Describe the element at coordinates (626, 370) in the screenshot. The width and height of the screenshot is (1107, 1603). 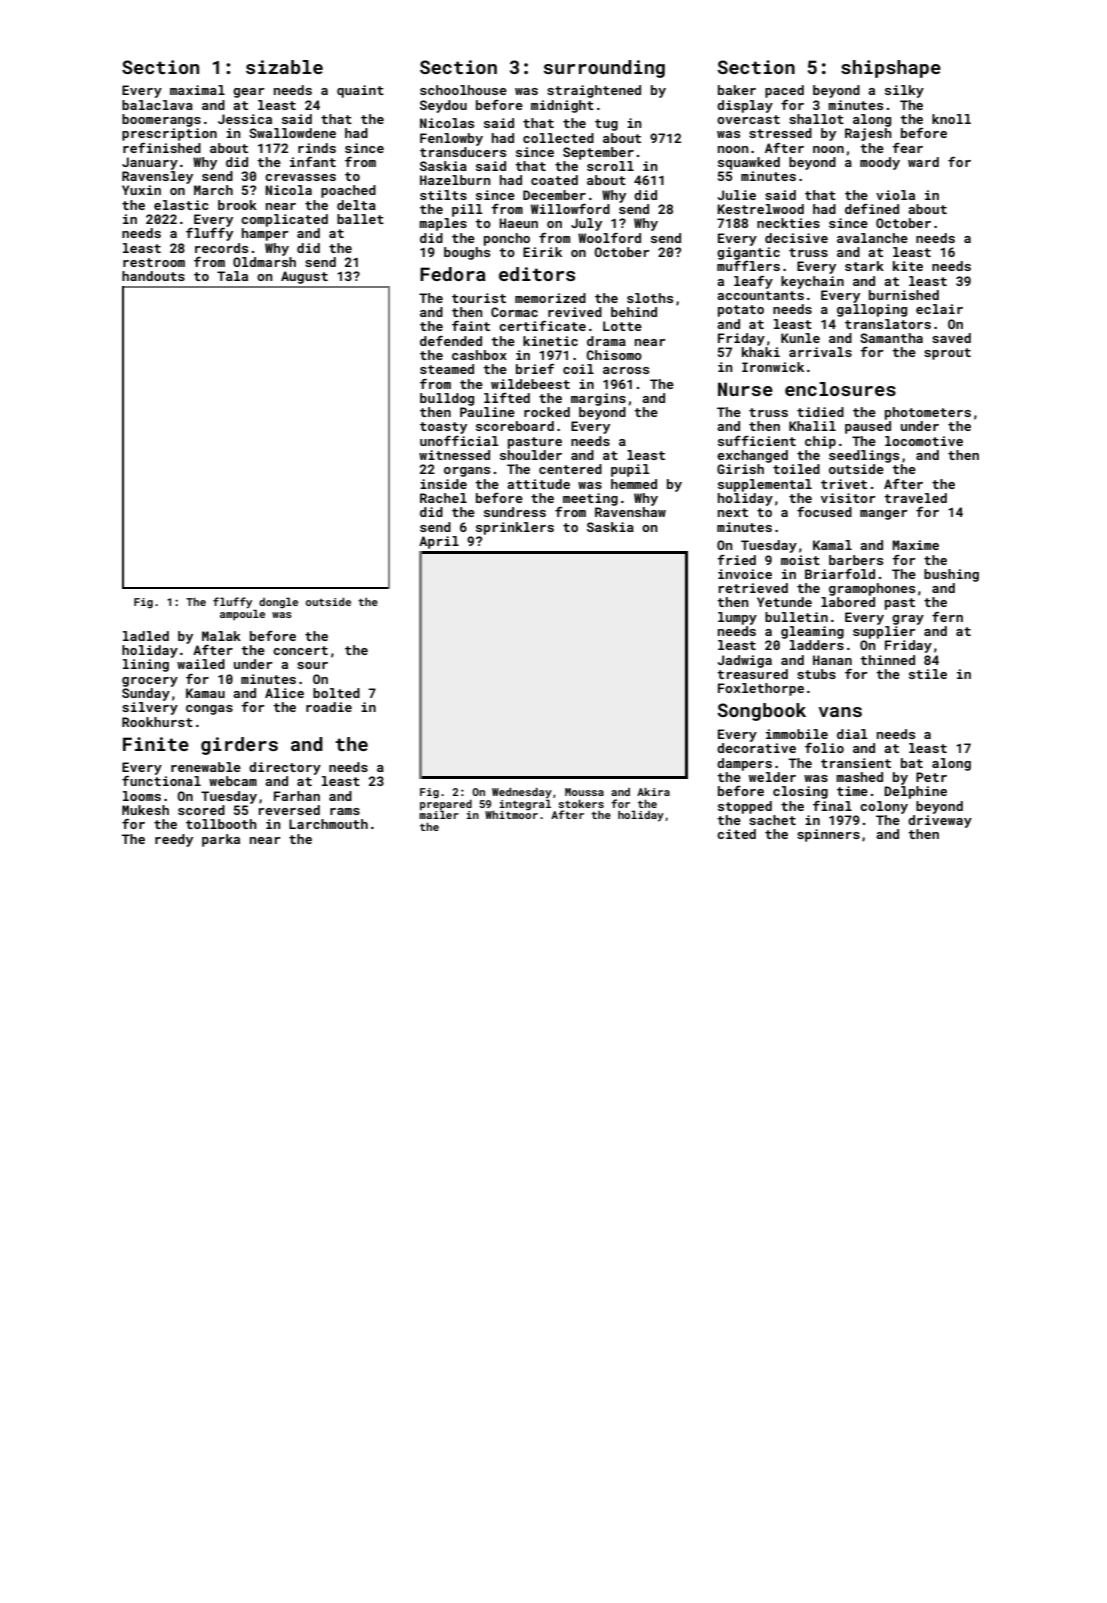
I see `across` at that location.
